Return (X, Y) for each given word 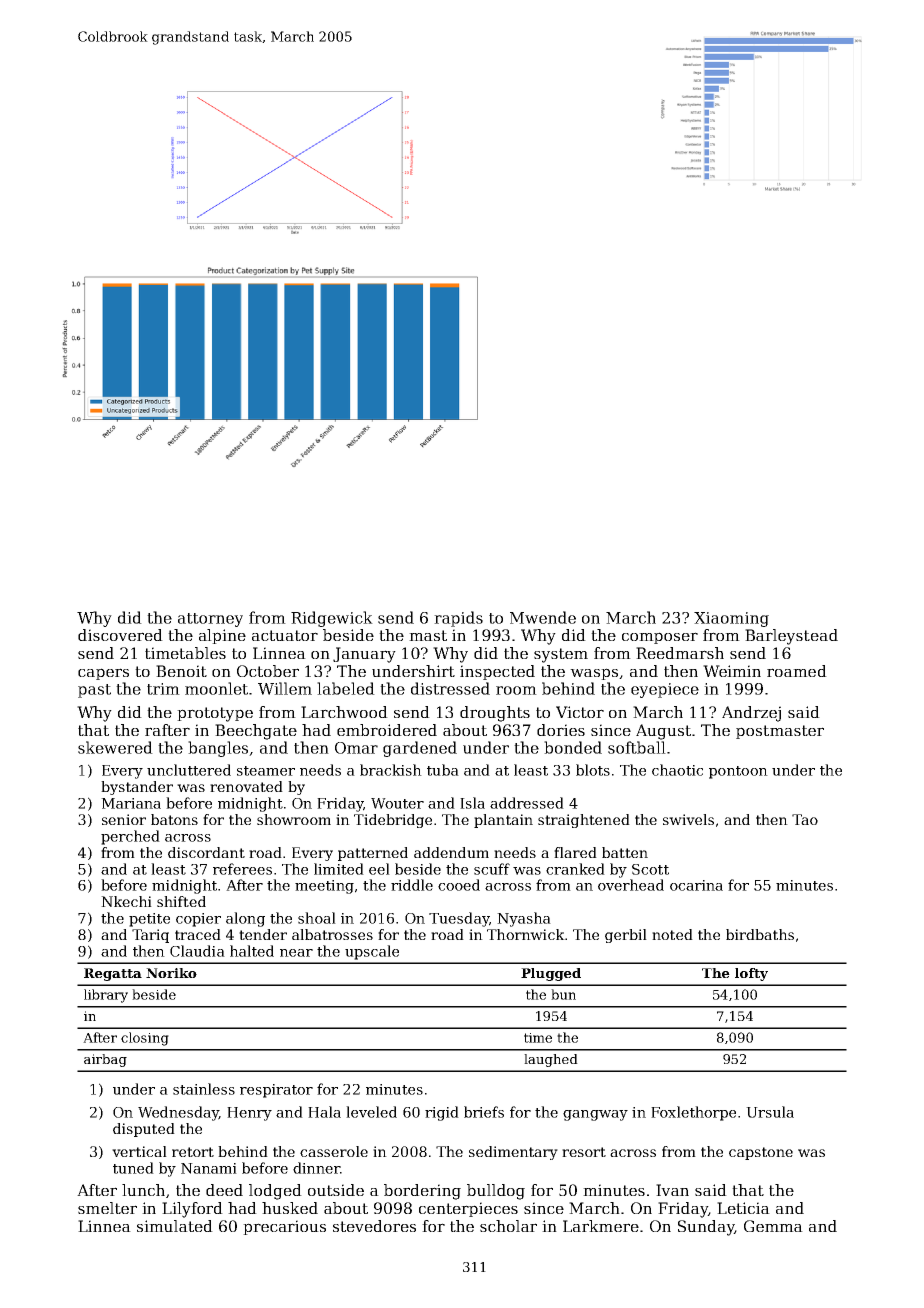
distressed (450, 688)
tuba (443, 770)
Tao (805, 819)
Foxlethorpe (693, 1113)
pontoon (738, 772)
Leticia (743, 1208)
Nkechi (126, 901)
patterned (373, 854)
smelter (107, 1208)
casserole (334, 1151)
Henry (249, 1114)
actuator (285, 635)
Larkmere (601, 1226)
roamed (797, 671)
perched (130, 837)
